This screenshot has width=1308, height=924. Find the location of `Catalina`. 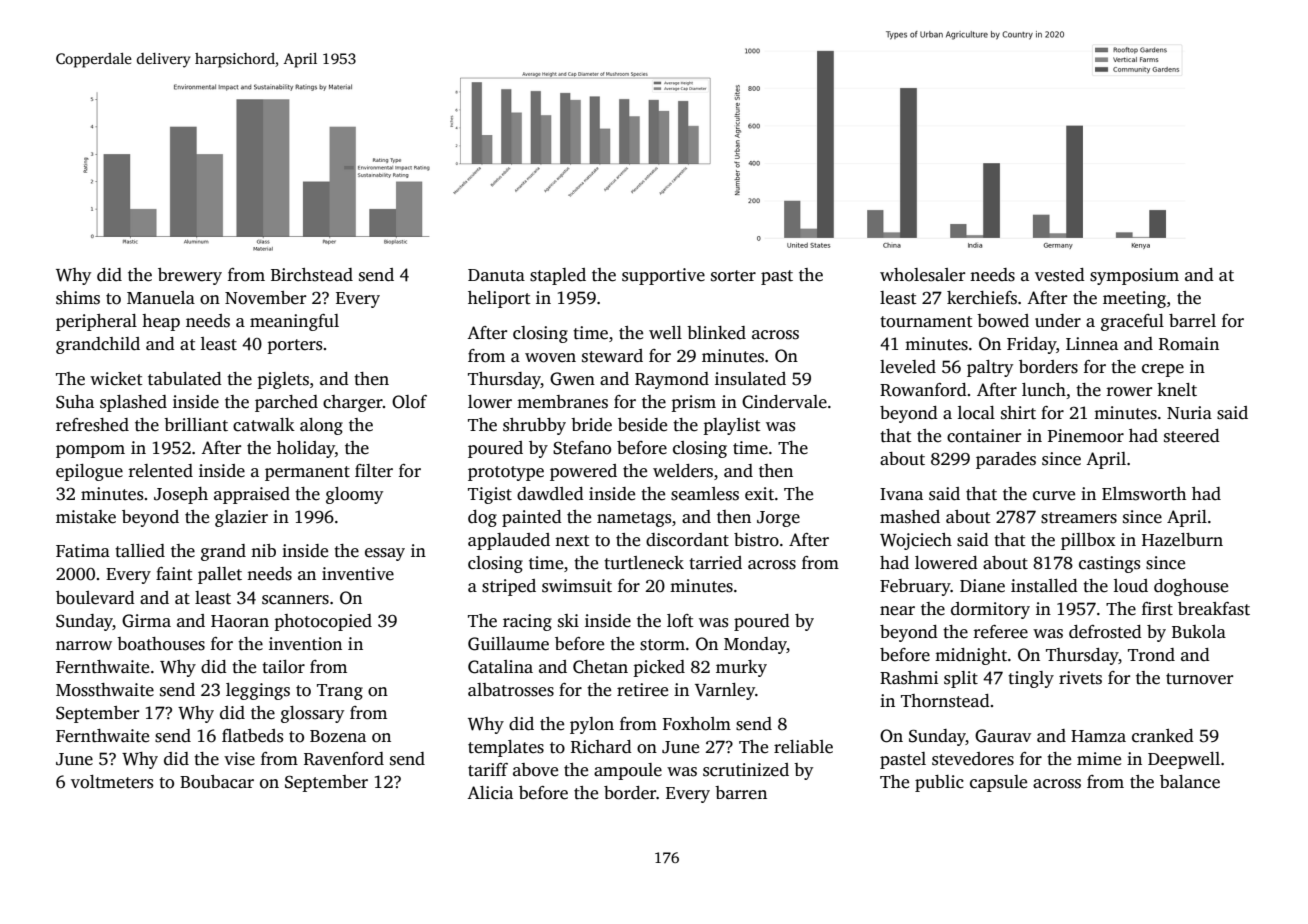

Catalina is located at coordinates (500, 667).
